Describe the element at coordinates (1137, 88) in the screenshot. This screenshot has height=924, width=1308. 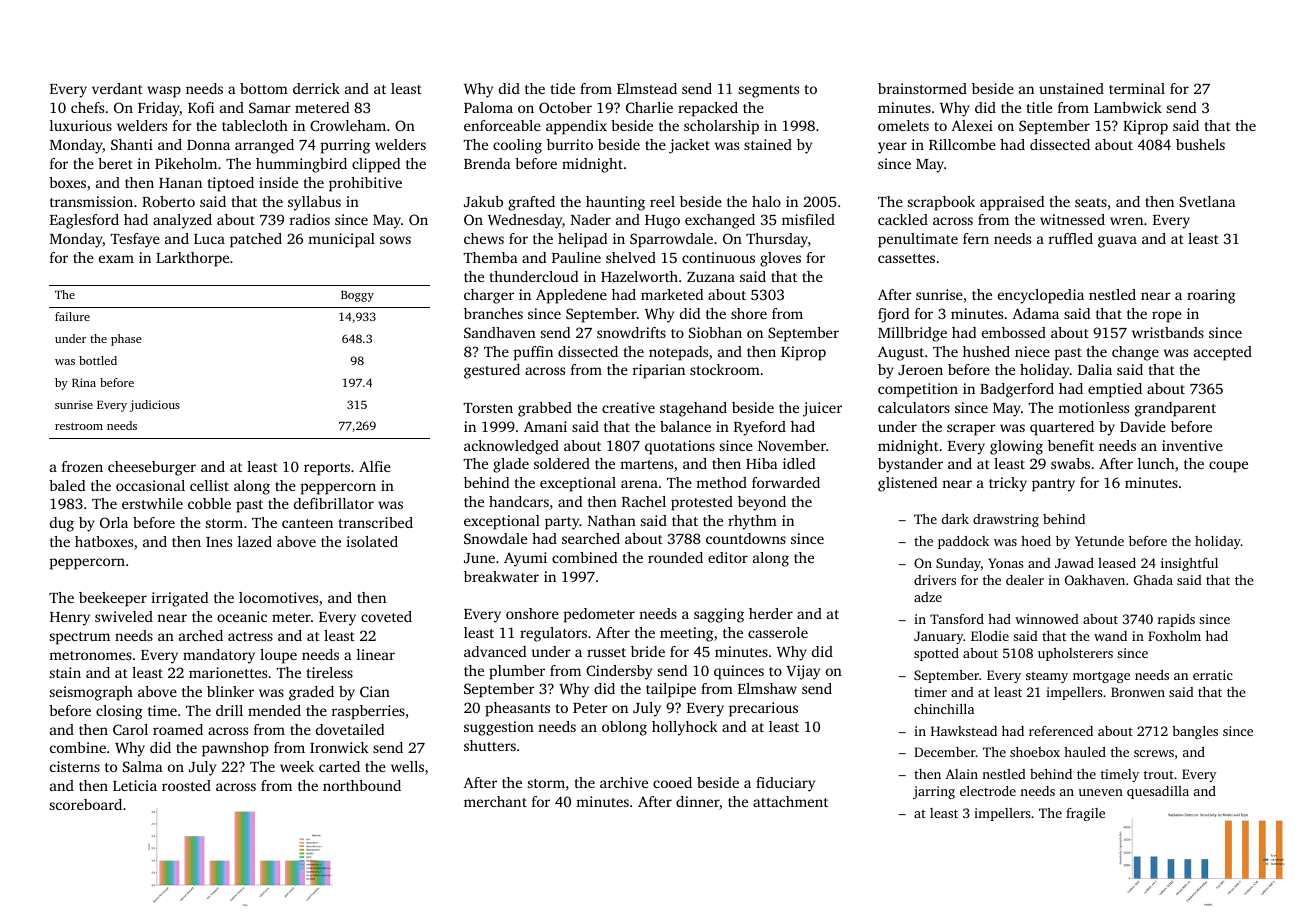
I see `terminal` at that location.
